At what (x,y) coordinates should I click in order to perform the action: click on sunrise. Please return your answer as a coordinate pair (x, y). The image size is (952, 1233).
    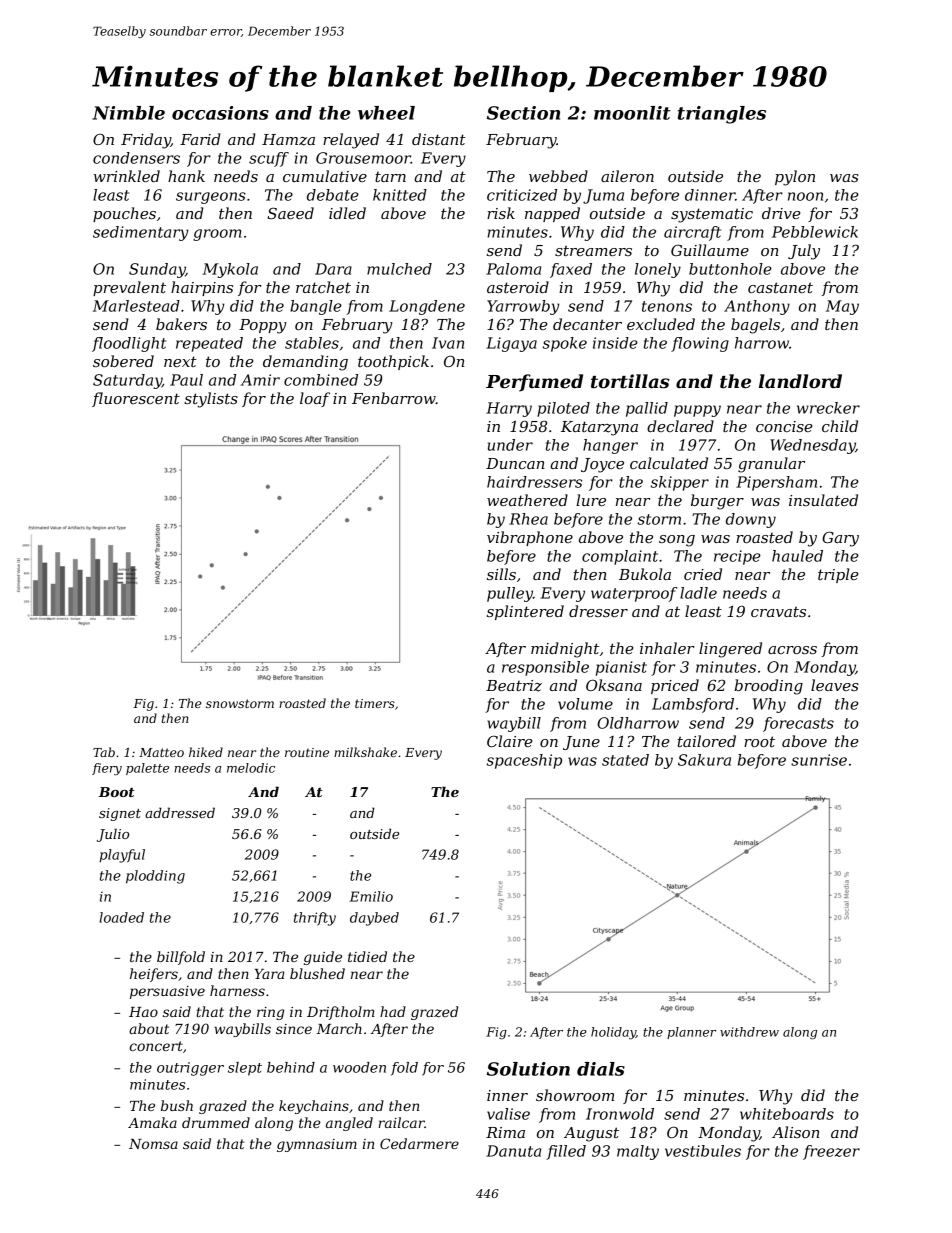
    Looking at the image, I should click on (819, 760).
